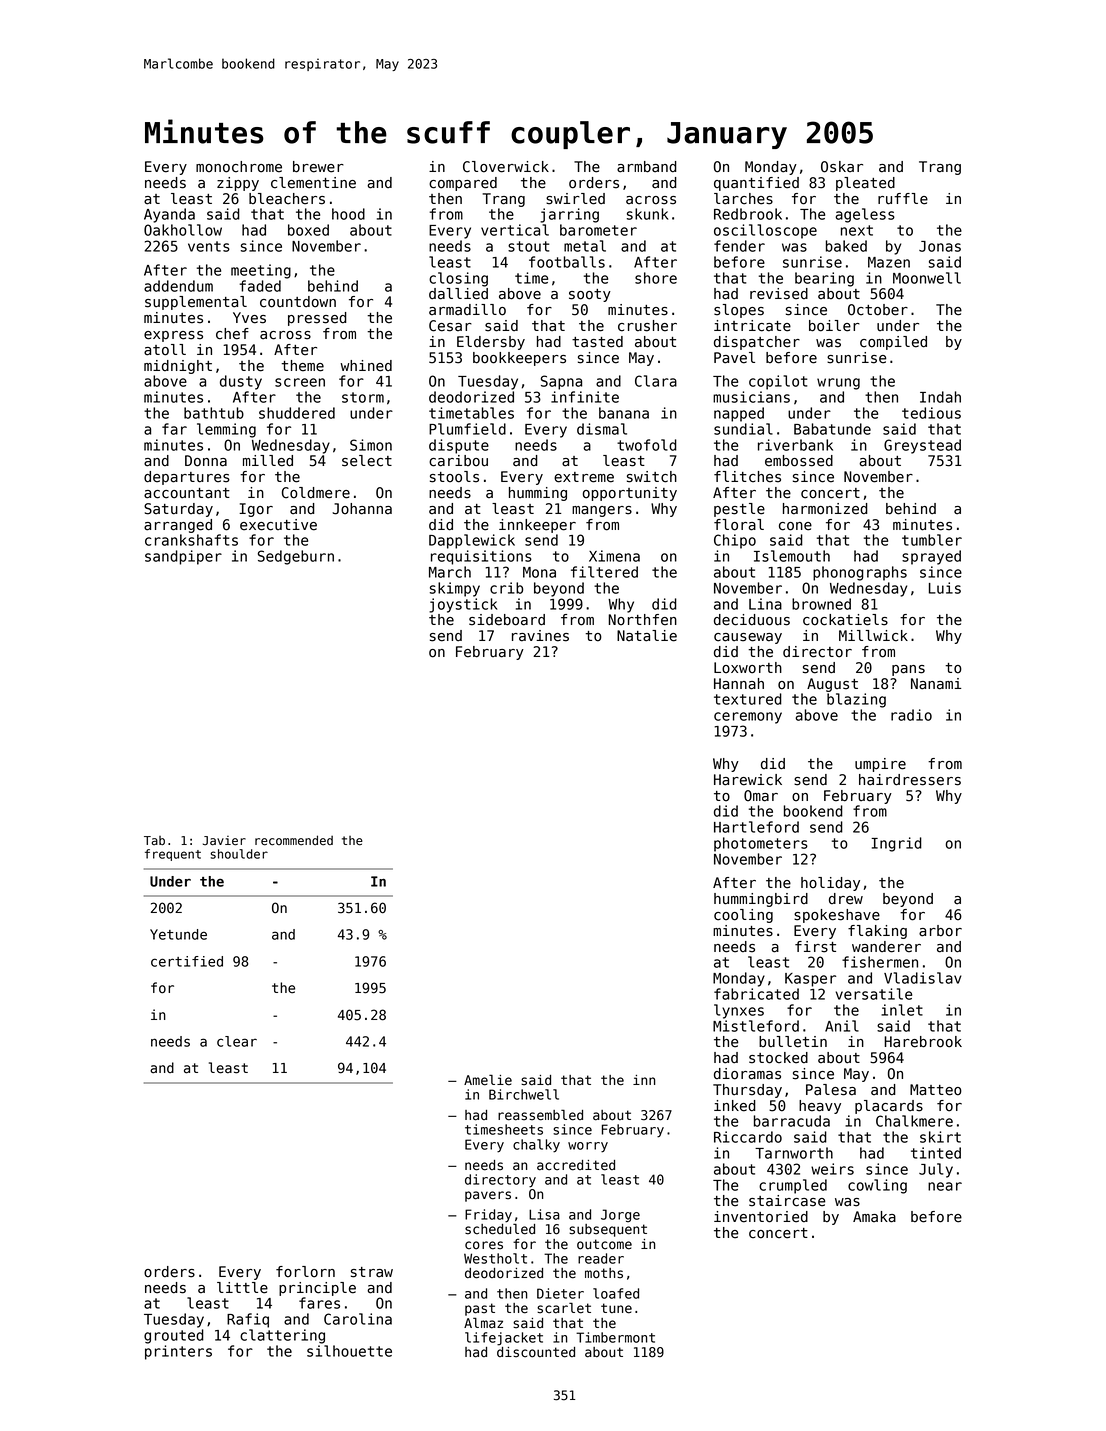  What do you see at coordinates (936, 684) in the screenshot?
I see `Nanami` at bounding box center [936, 684].
